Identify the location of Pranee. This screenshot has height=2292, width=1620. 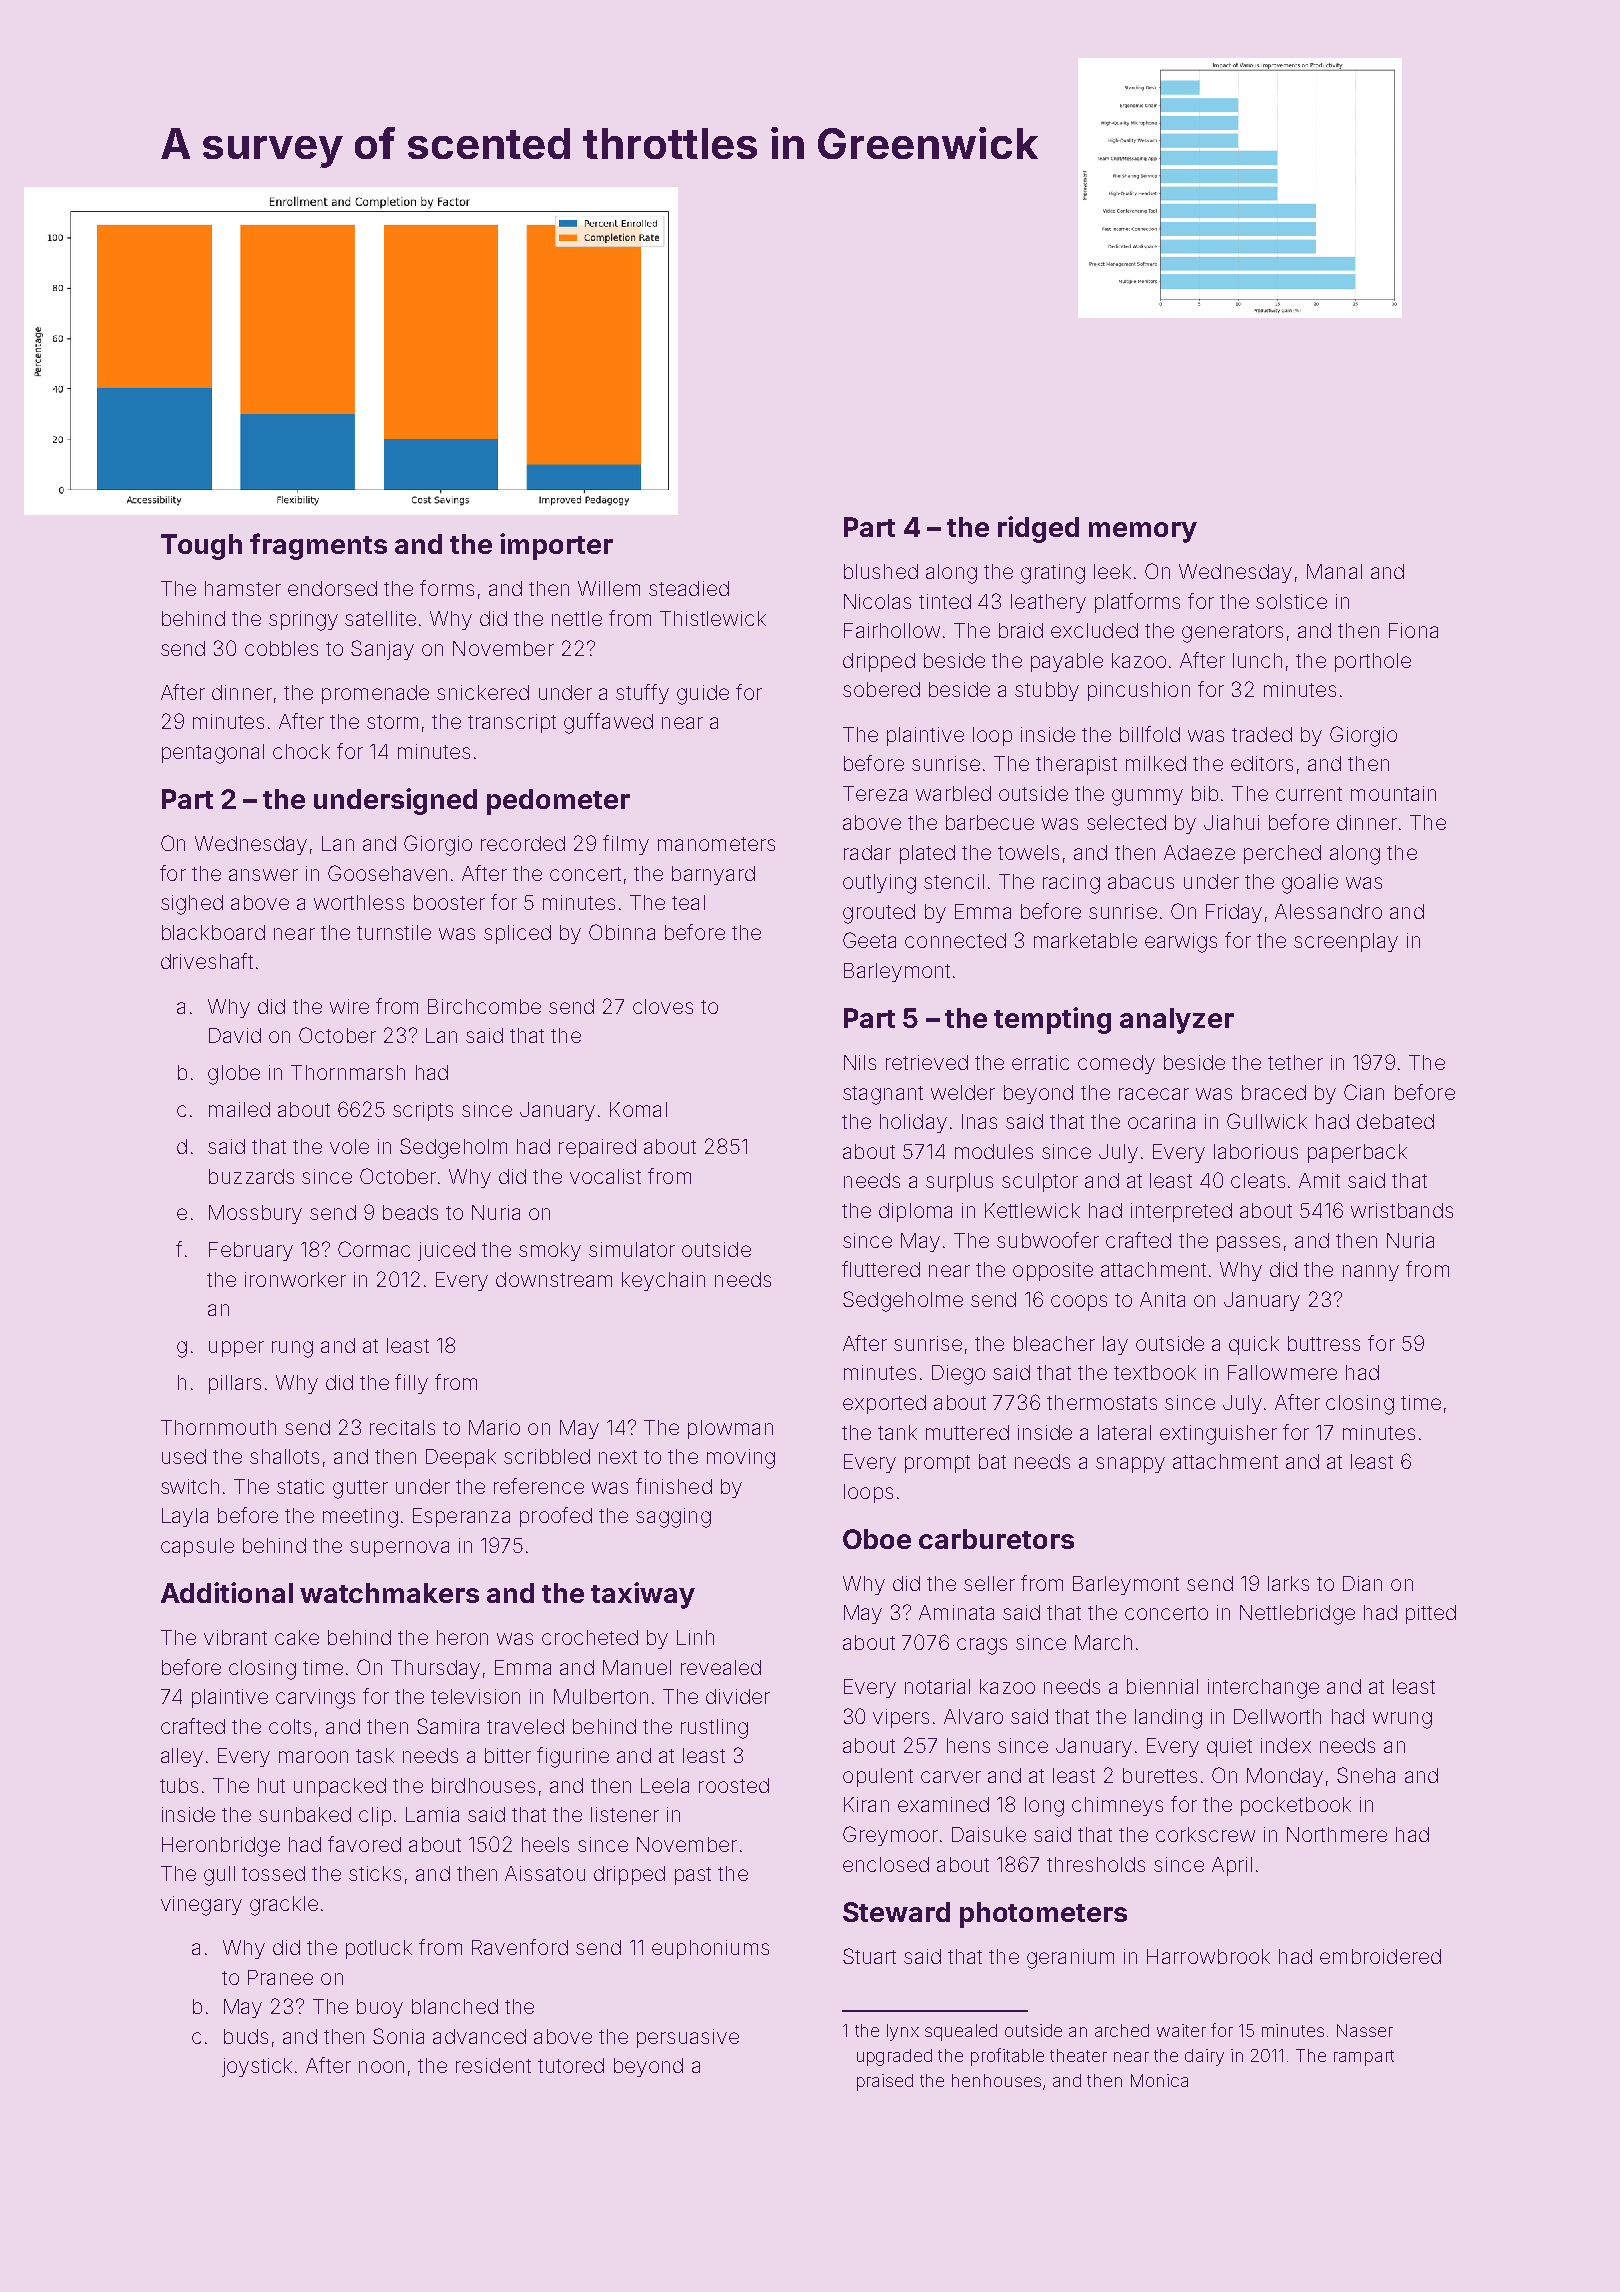
(280, 1977).
